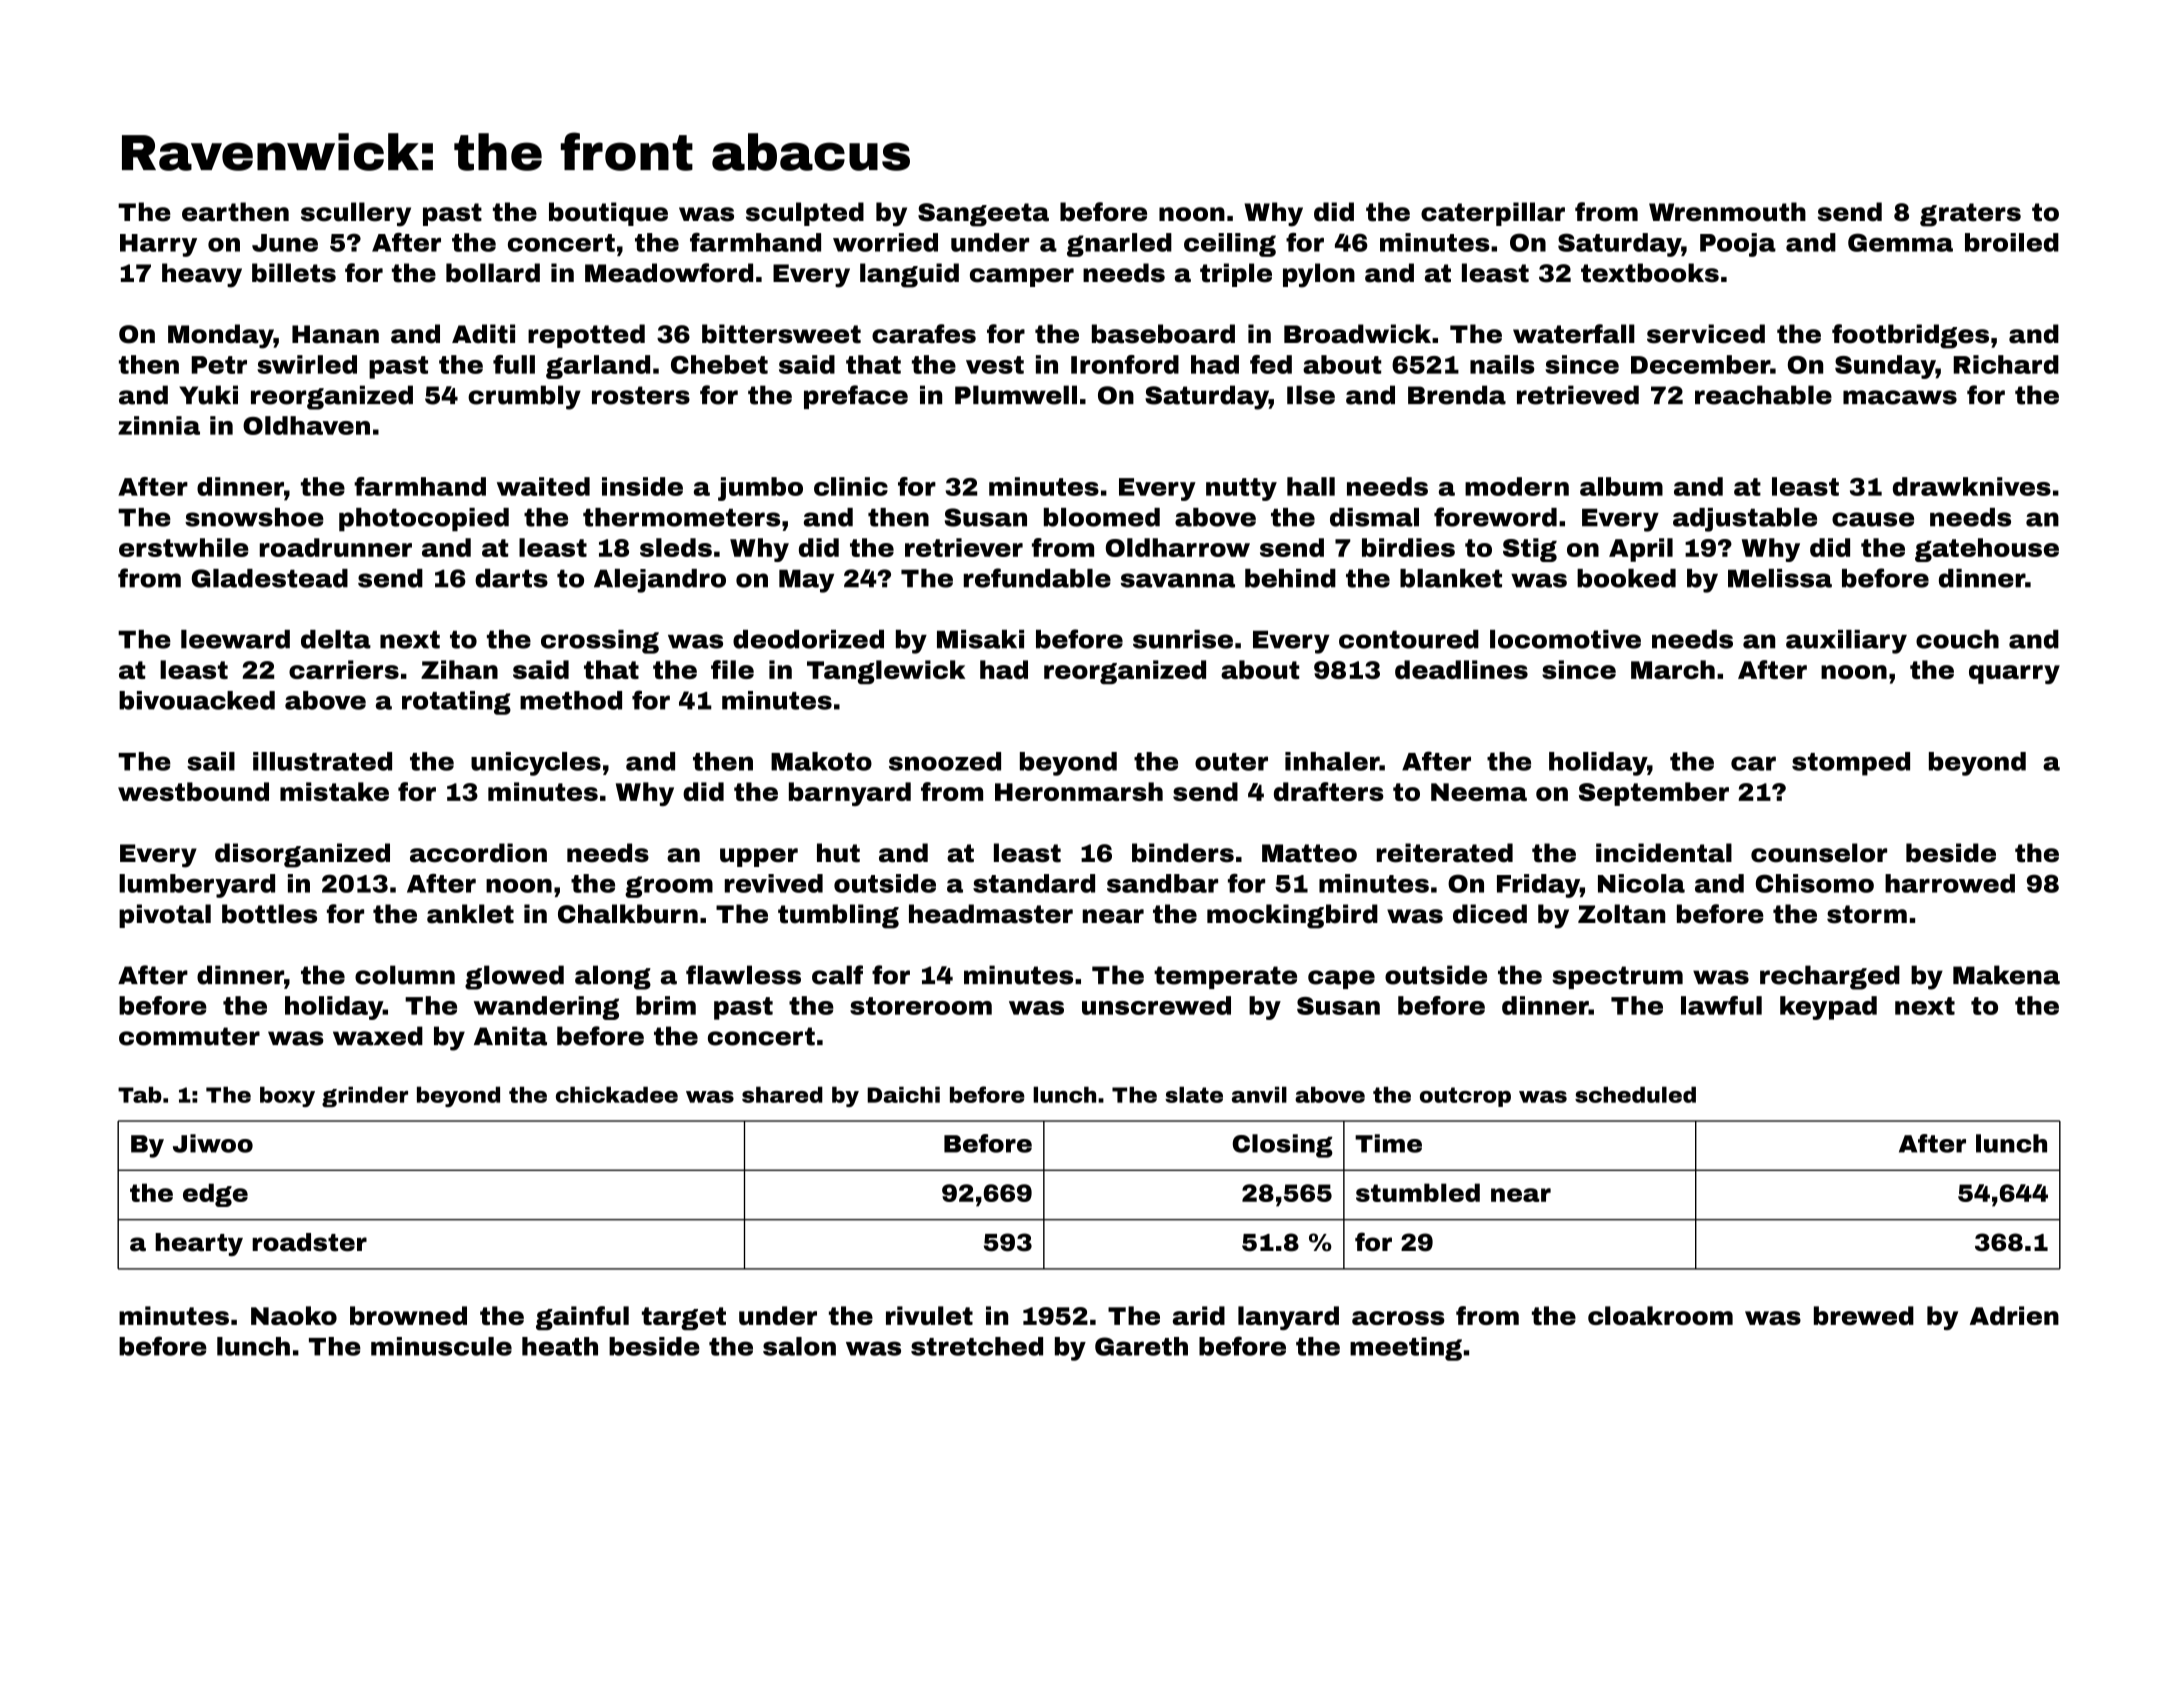 This screenshot has width=2178, height=1683. I want to click on clinic, so click(851, 486).
